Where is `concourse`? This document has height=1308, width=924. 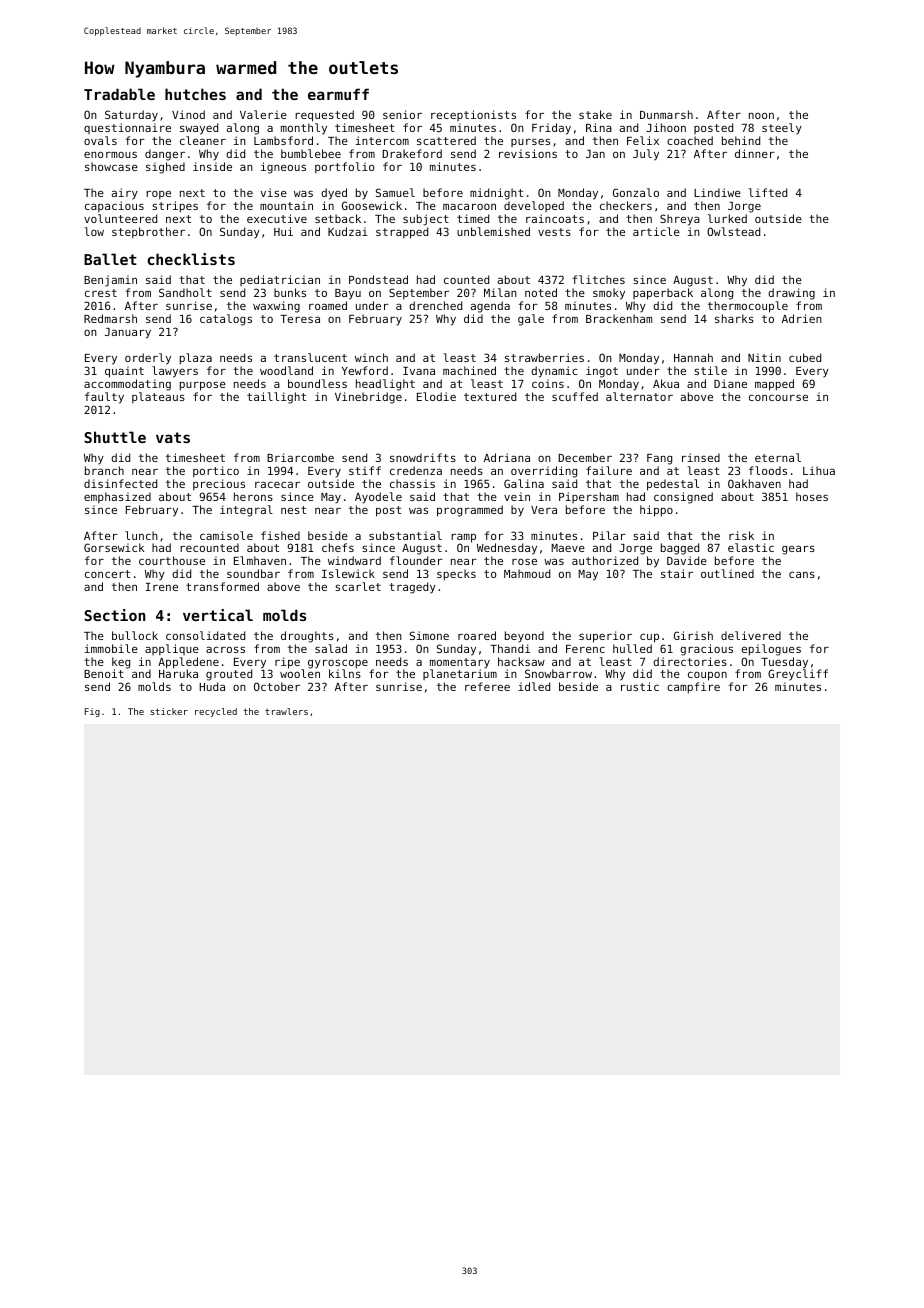 concourse is located at coordinates (778, 397).
